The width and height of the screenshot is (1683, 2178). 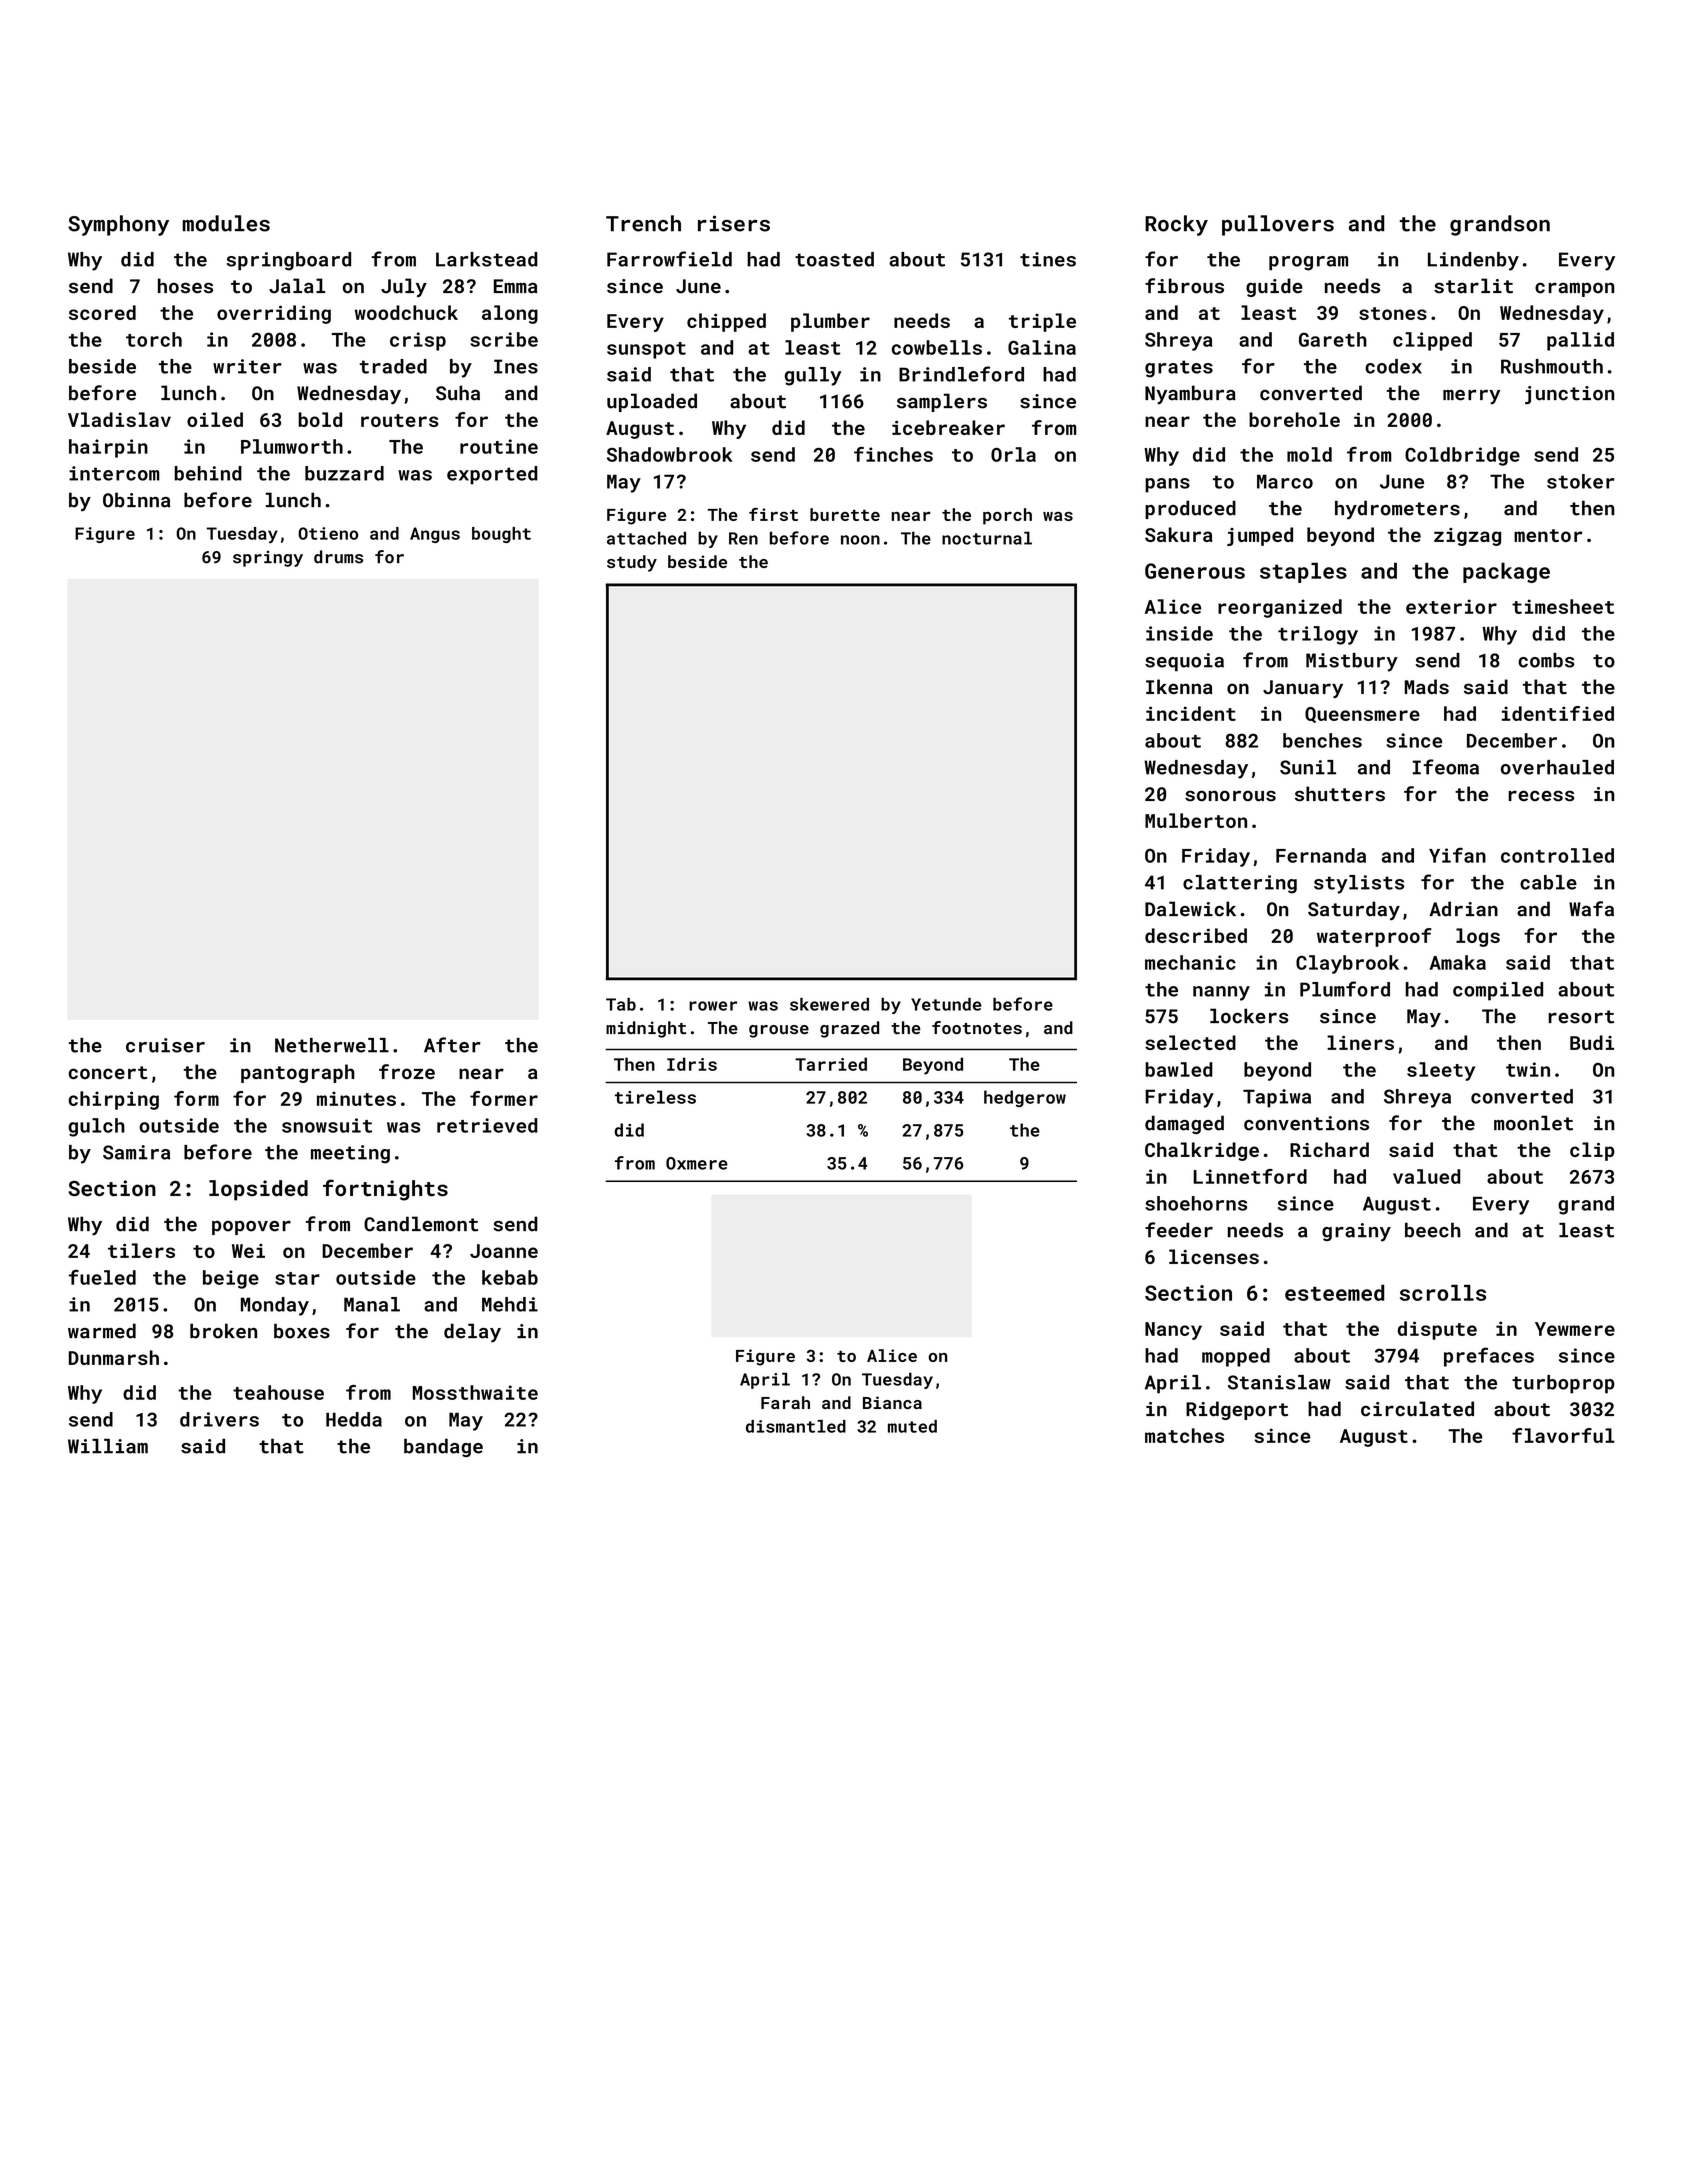 What do you see at coordinates (1591, 909) in the screenshot?
I see `Wafa` at bounding box center [1591, 909].
